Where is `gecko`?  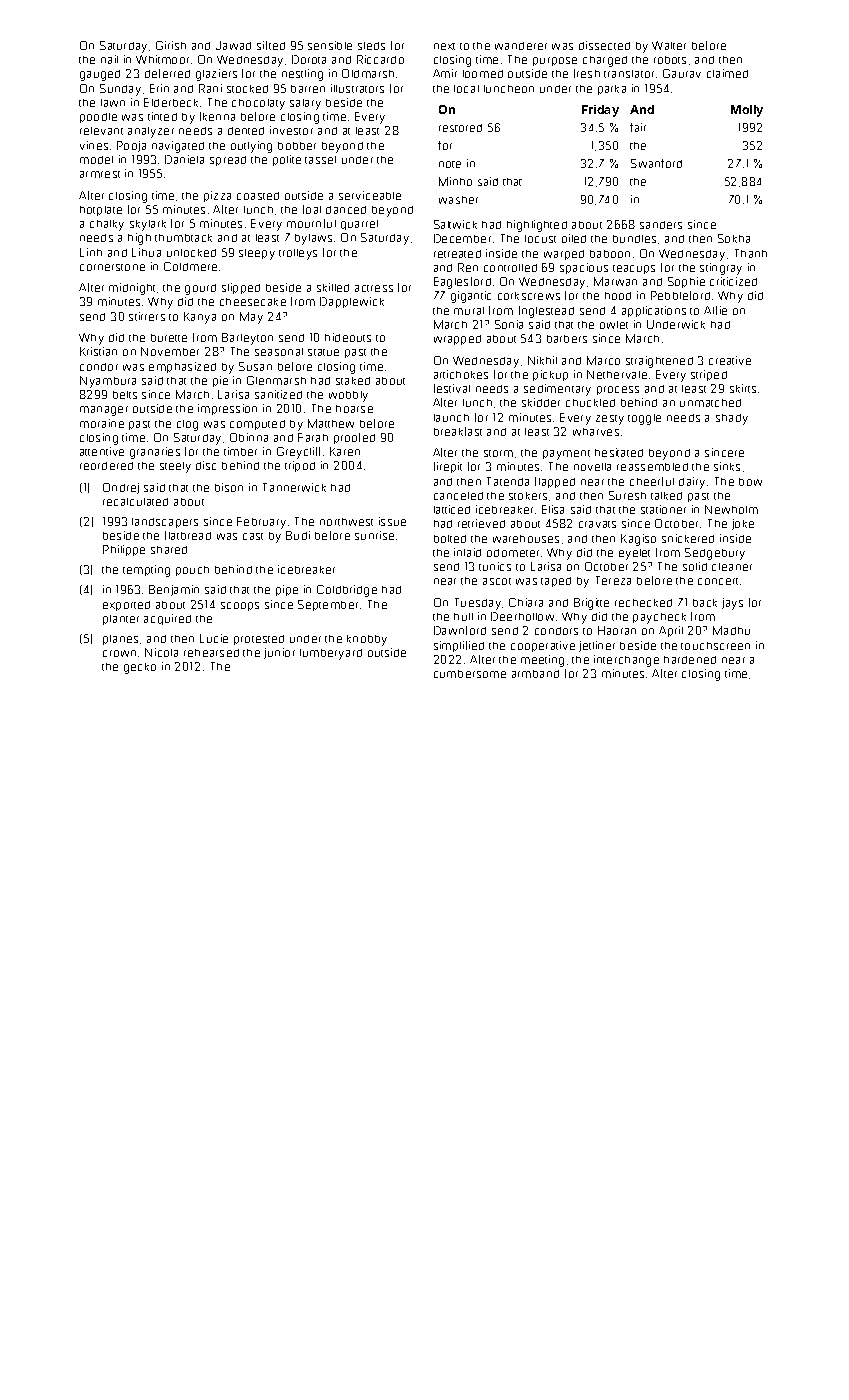
gecko is located at coordinates (140, 668).
